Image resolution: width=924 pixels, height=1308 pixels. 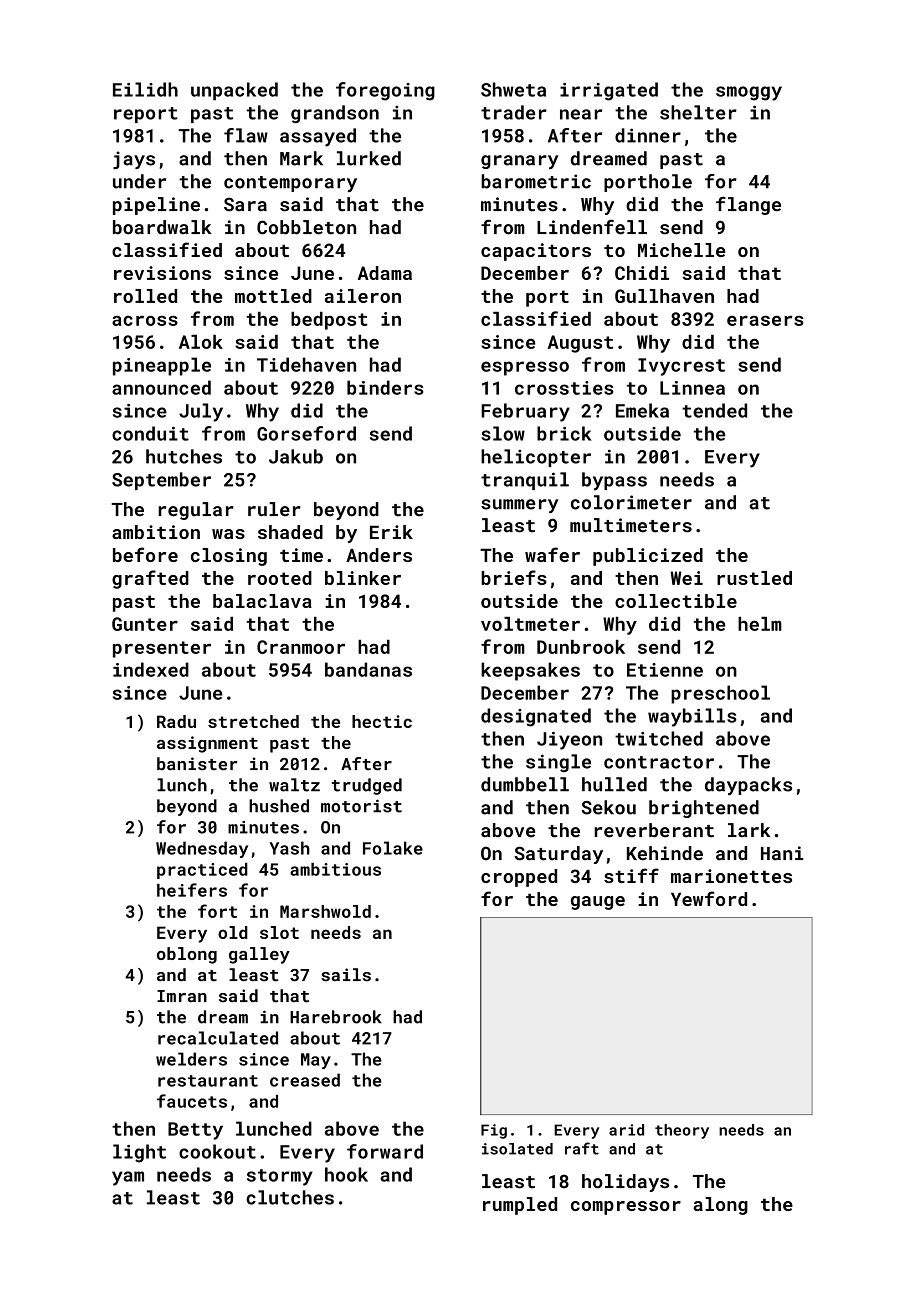 What do you see at coordinates (748, 206) in the screenshot?
I see `flange` at bounding box center [748, 206].
